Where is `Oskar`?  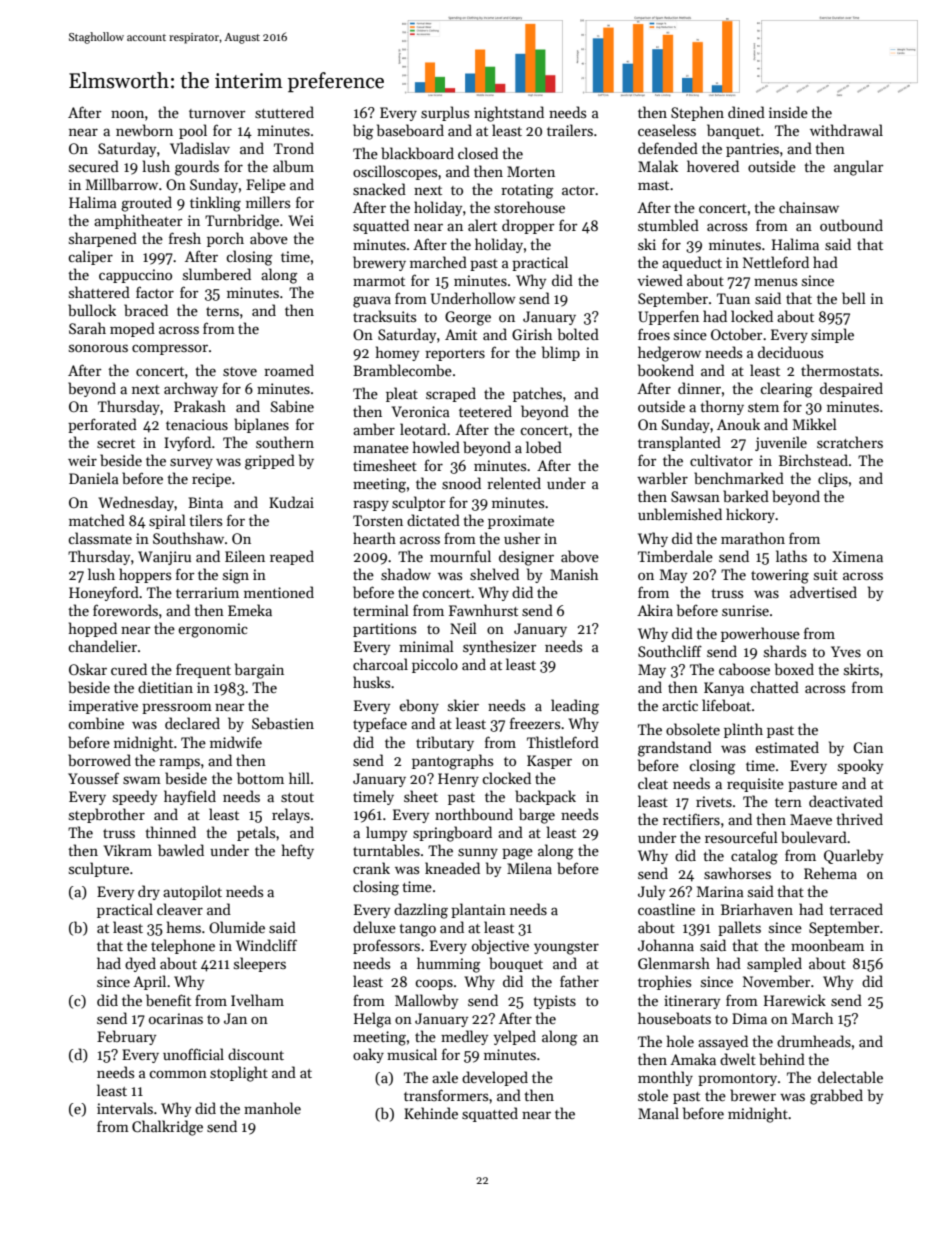 Oskar is located at coordinates (88, 669).
